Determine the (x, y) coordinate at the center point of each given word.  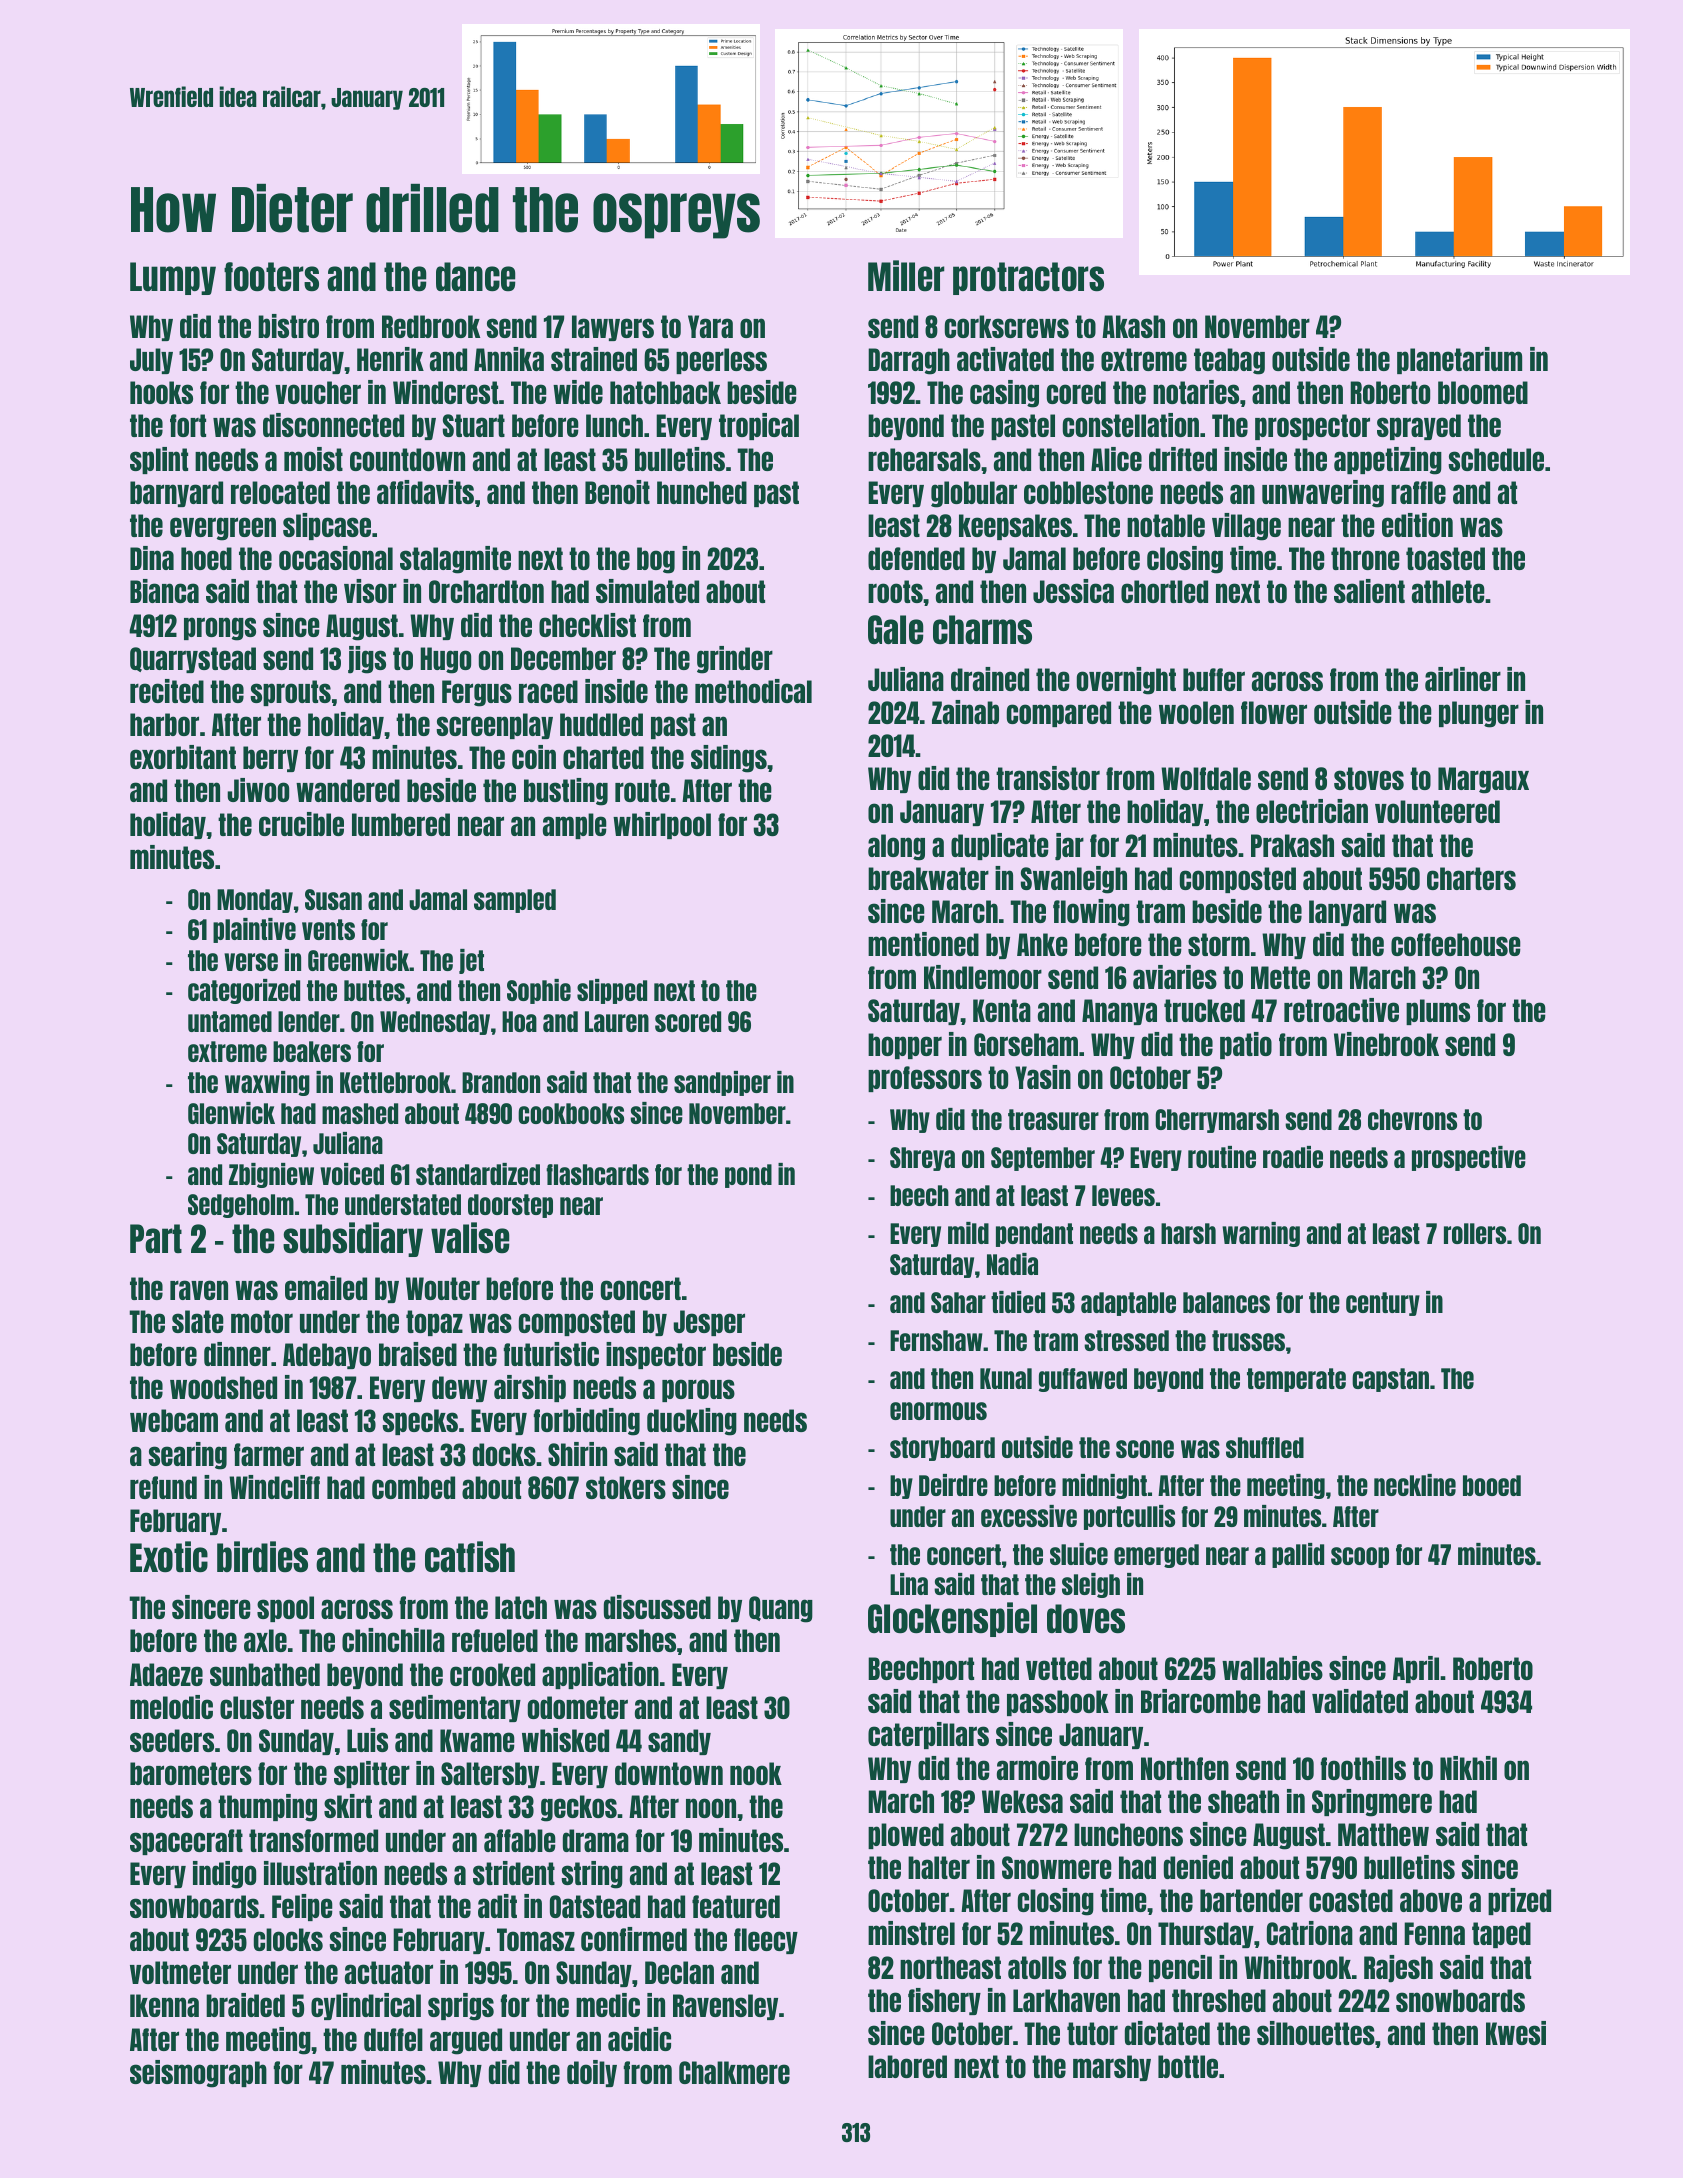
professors (925, 1079)
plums (1438, 1012)
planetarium (1459, 360)
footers (271, 276)
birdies (262, 1556)
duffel (393, 2039)
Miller (906, 275)
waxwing (267, 1083)
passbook (1058, 1703)
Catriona (1310, 1933)
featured (736, 1906)
